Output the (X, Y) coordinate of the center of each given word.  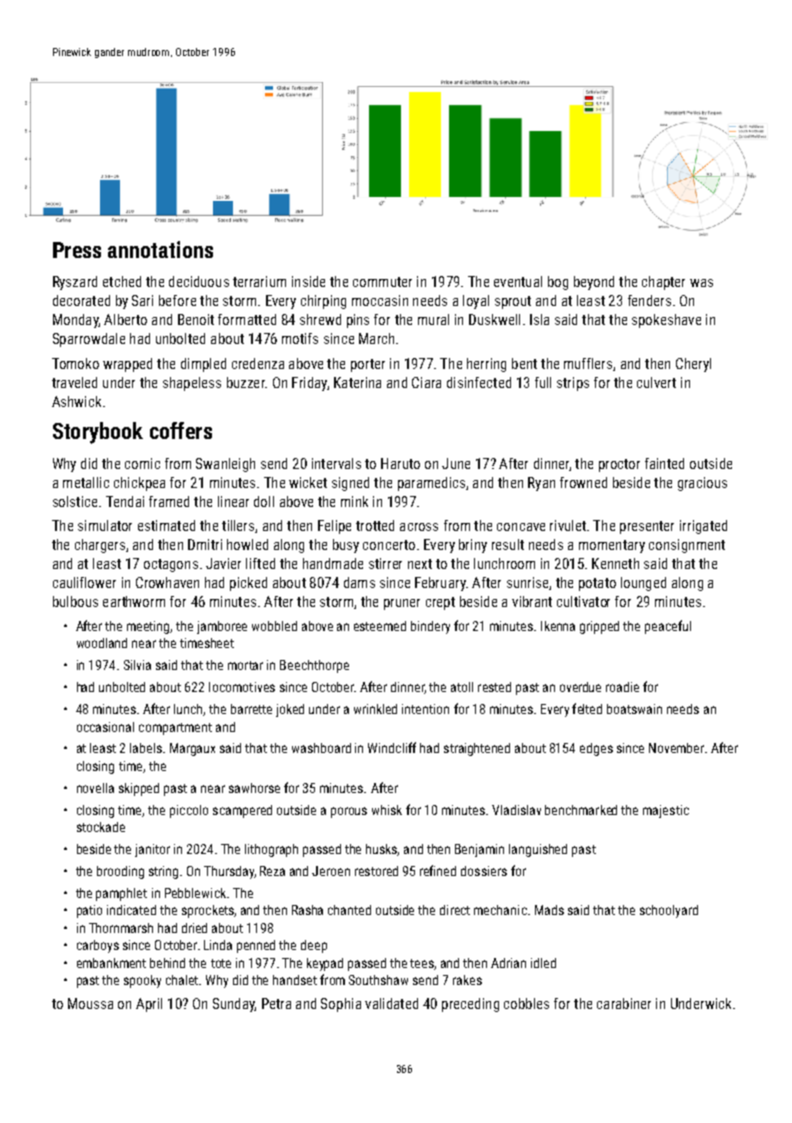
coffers (181, 430)
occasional (105, 727)
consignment (687, 546)
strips (573, 384)
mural (433, 319)
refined (438, 870)
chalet (182, 980)
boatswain (634, 709)
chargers (100, 546)
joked (290, 710)
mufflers (588, 363)
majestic (666, 811)
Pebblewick (195, 893)
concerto (389, 545)
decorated (81, 300)
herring (486, 365)
